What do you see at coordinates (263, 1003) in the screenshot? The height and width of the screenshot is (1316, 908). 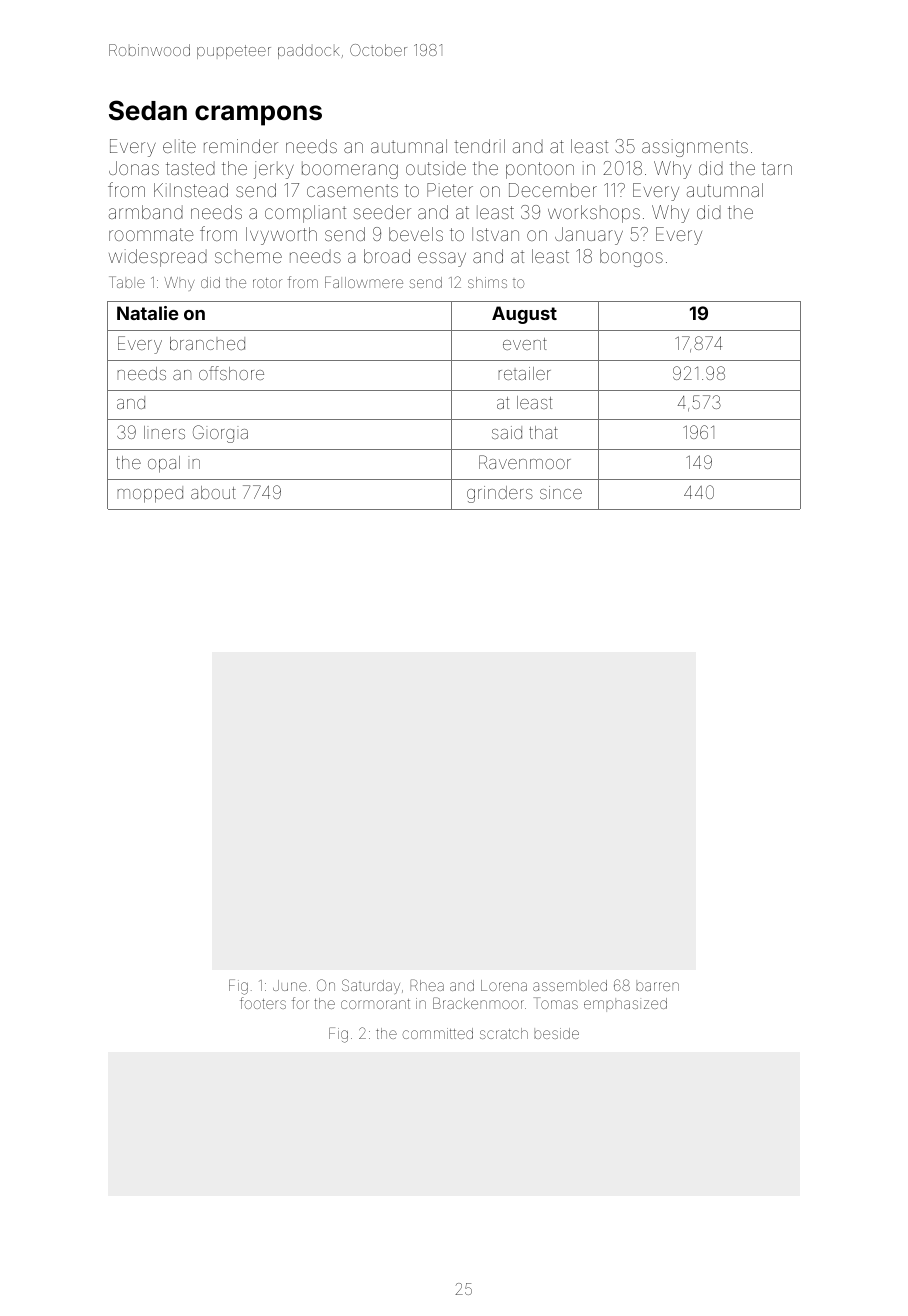 I see `footers` at bounding box center [263, 1003].
